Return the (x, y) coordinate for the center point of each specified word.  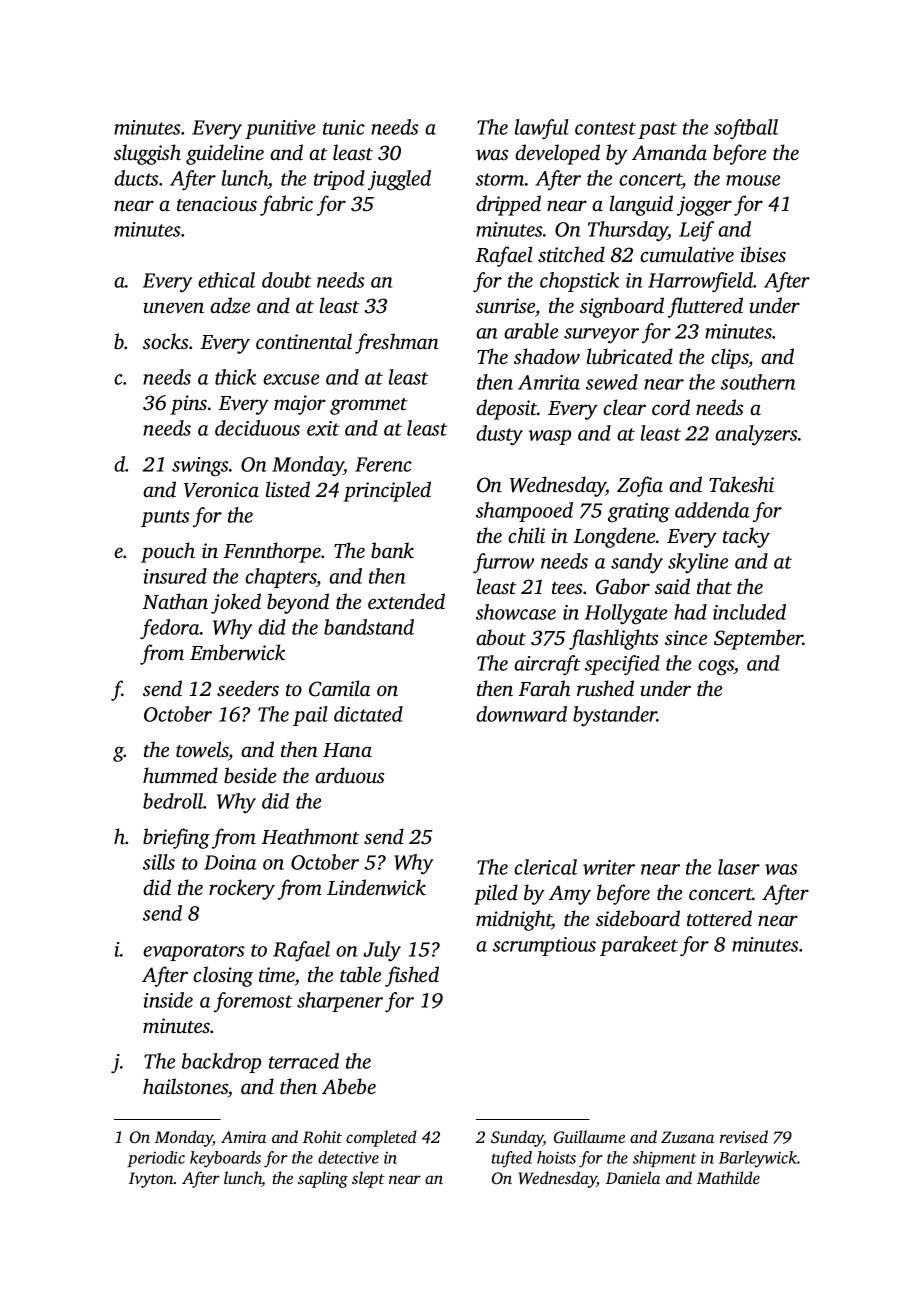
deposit (506, 409)
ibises (763, 254)
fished (412, 976)
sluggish (147, 154)
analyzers (756, 435)
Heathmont (310, 836)
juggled (399, 180)
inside (168, 1000)
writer (609, 867)
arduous (349, 775)
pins (188, 405)
